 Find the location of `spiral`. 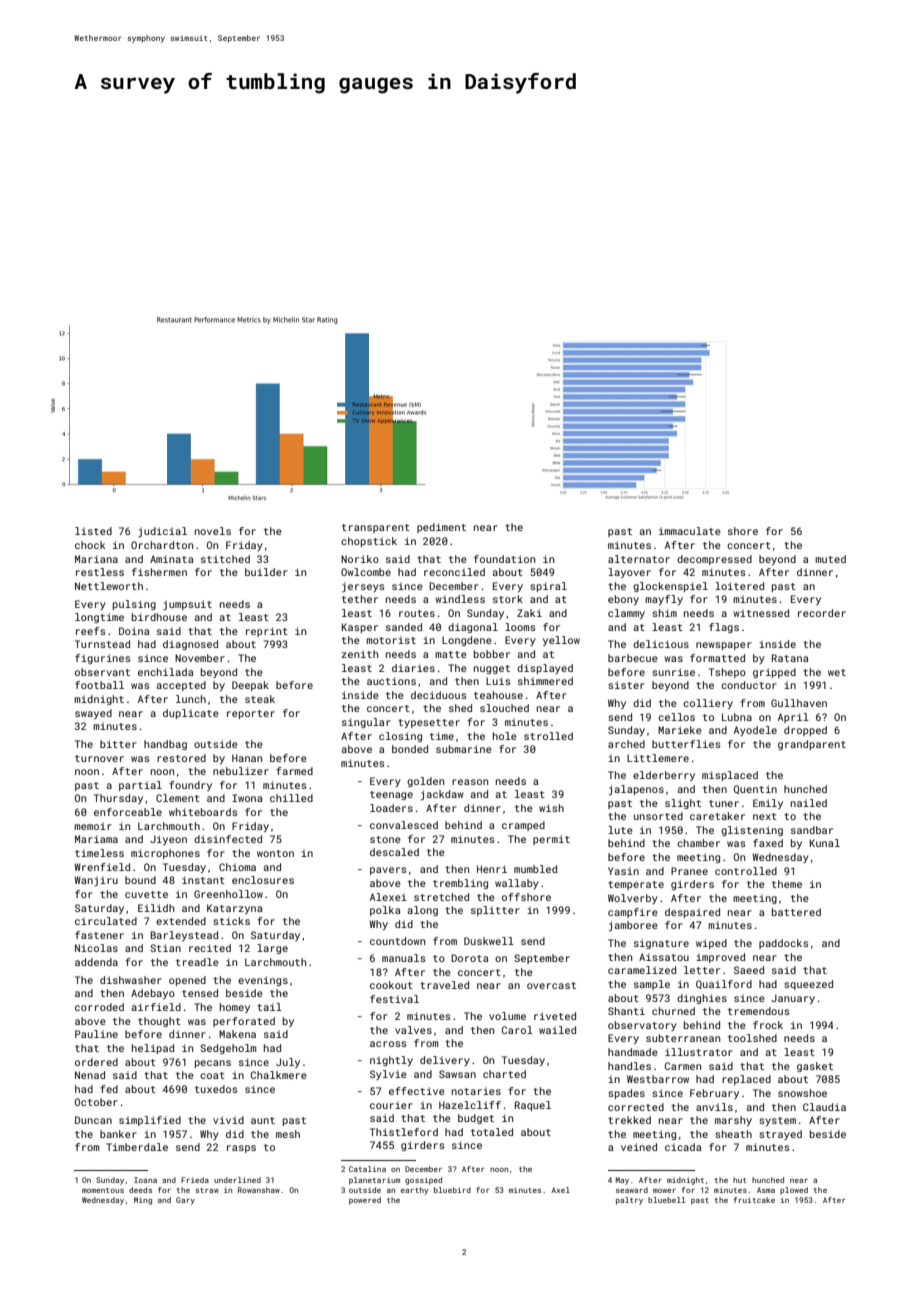

spiral is located at coordinates (548, 587).
